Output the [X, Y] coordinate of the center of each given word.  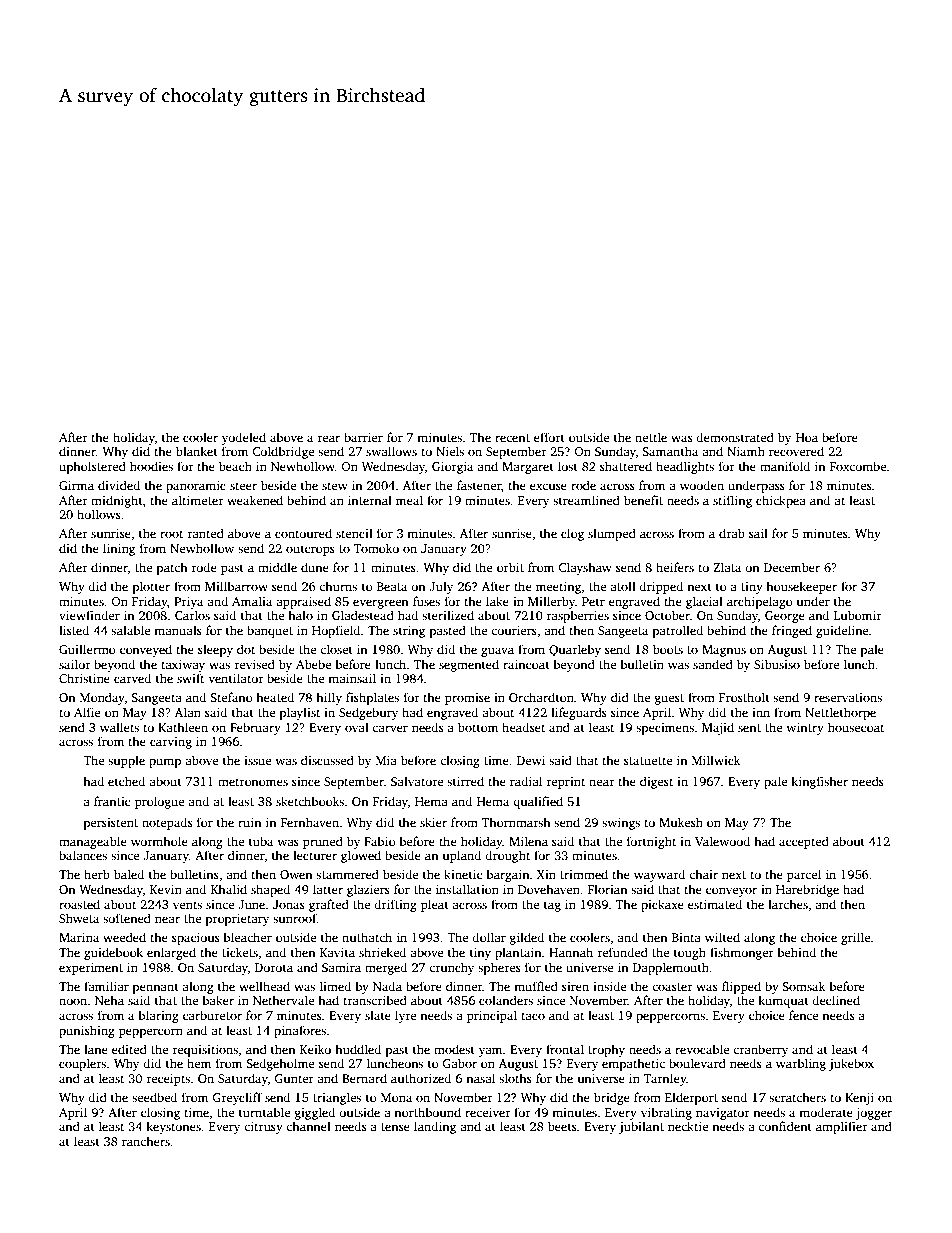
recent [512, 438]
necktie [688, 1126]
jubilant [641, 1127]
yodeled [244, 438]
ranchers [146, 1141]
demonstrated [735, 437]
